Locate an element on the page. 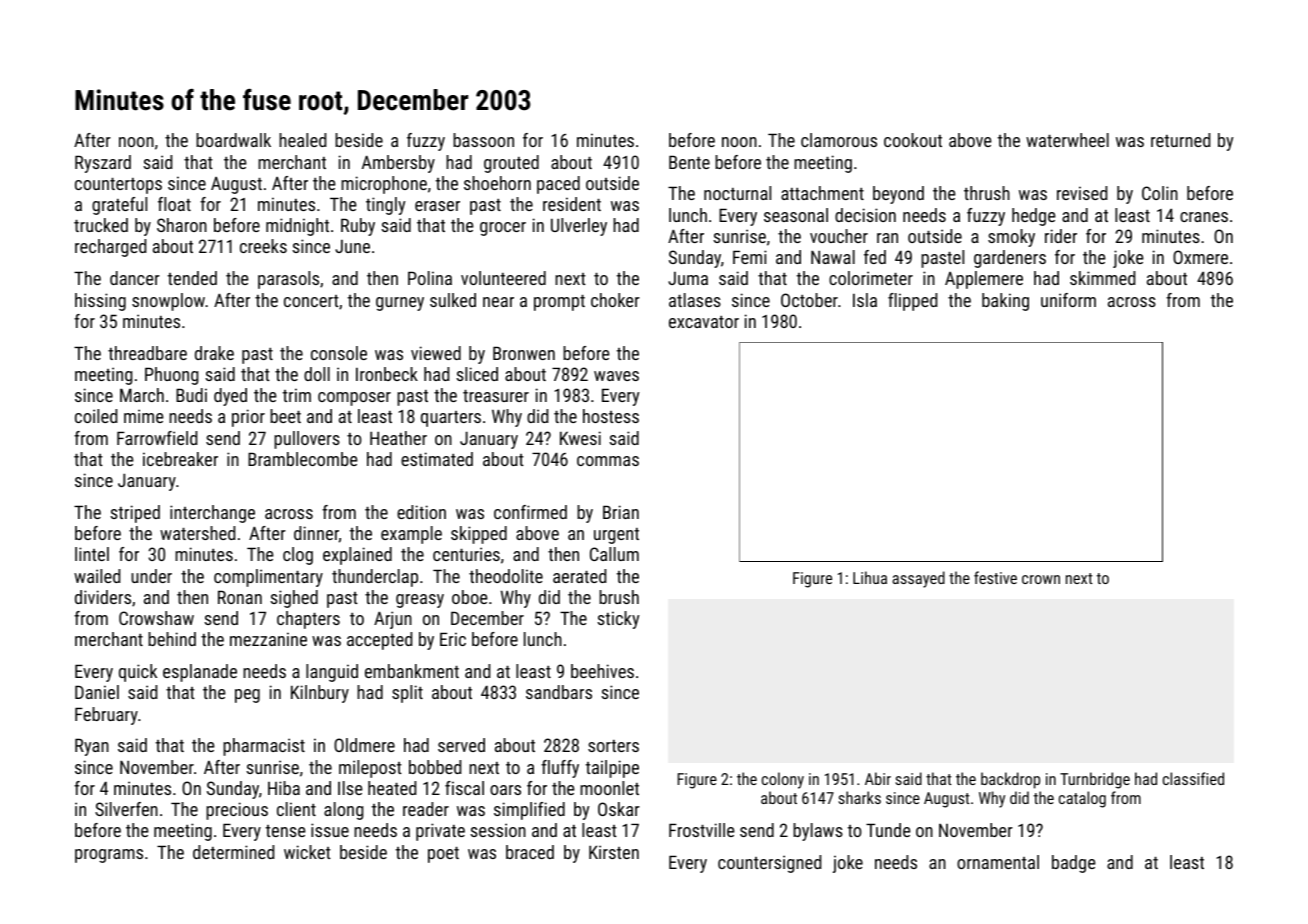  trucked is located at coordinates (101, 225).
